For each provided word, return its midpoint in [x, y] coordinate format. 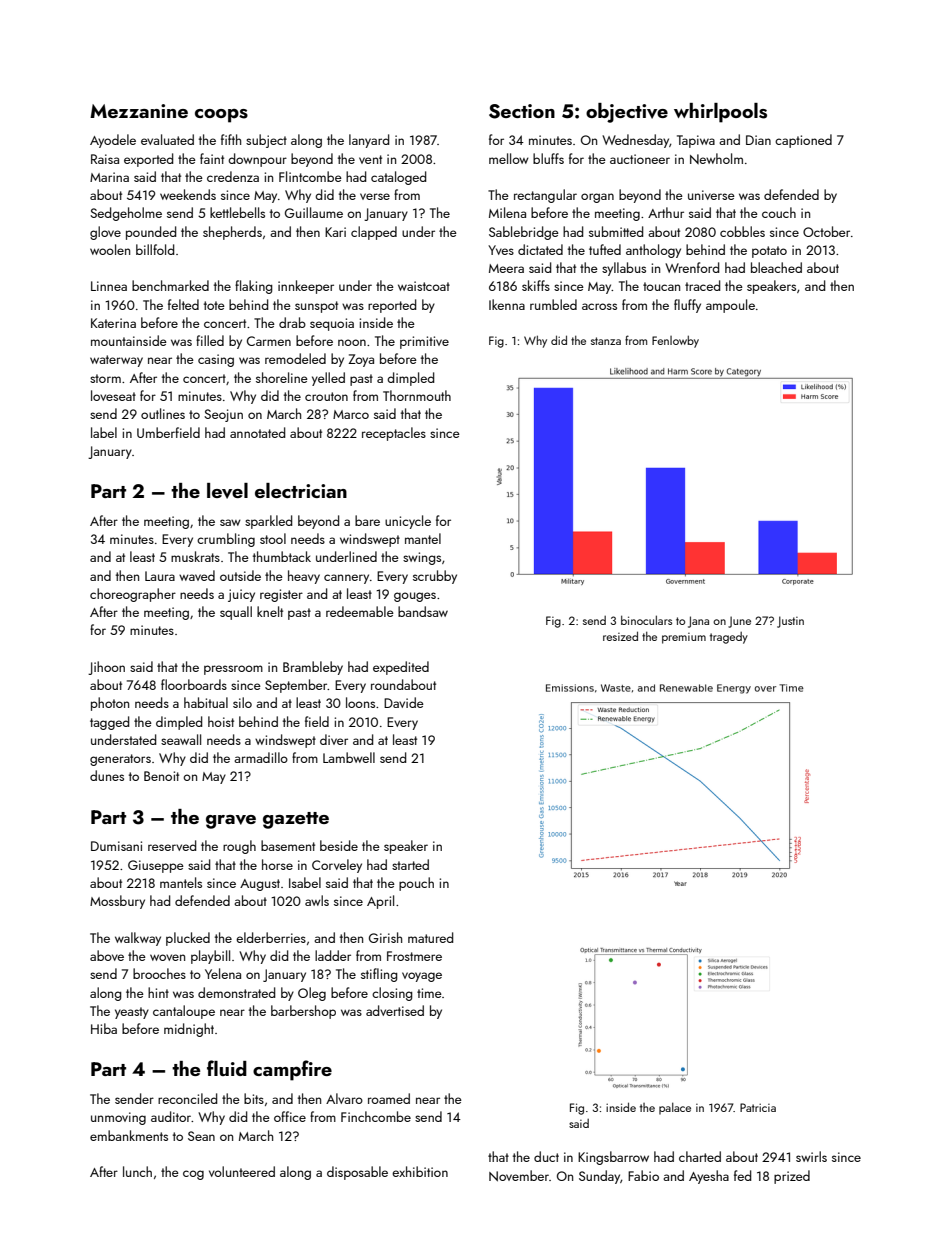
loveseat [113, 395]
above [107, 955]
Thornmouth [417, 395]
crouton [326, 396]
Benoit [161, 776]
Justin [790, 622]
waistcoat [424, 286]
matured [430, 937]
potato [769, 252]
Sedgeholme [126, 214]
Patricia [758, 1107]
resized [620, 636]
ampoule [730, 306]
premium [684, 638]
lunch [137, 1171]
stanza [606, 341]
